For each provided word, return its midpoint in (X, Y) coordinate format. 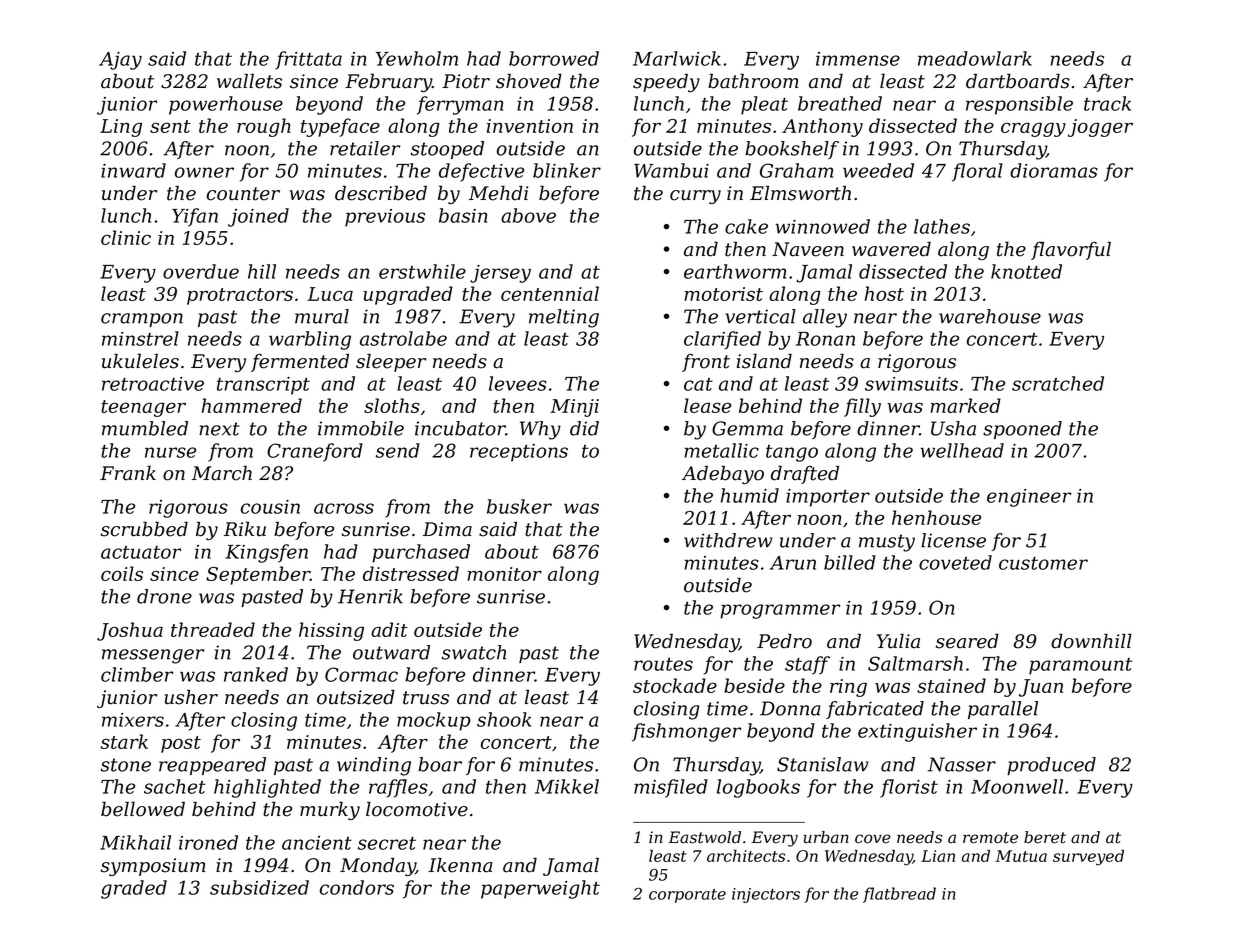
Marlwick (677, 58)
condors (357, 887)
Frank (128, 473)
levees (518, 383)
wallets (249, 81)
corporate (687, 896)
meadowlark (975, 58)
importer (828, 498)
